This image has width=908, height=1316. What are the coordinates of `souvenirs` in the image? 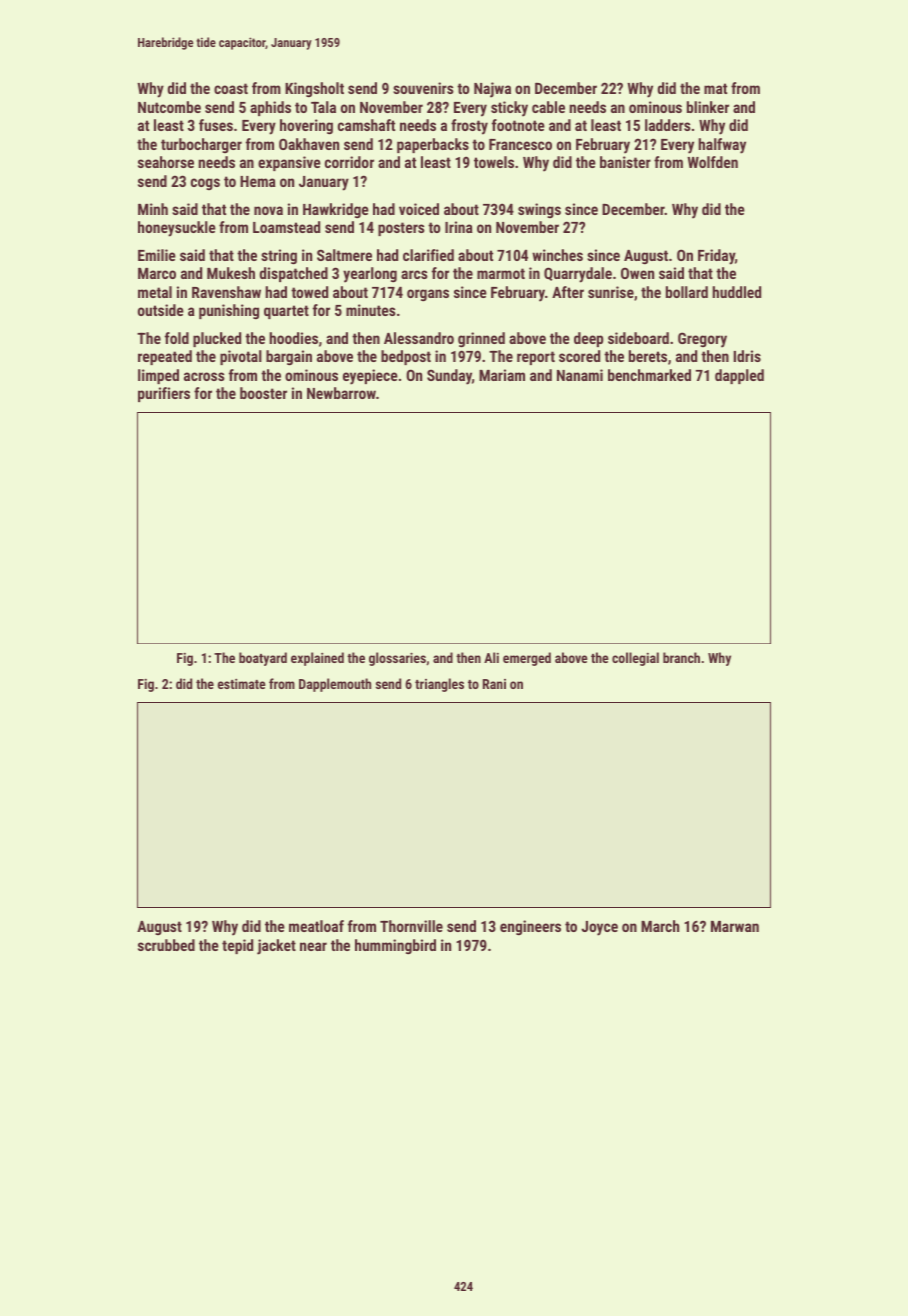 It's located at (423, 88).
